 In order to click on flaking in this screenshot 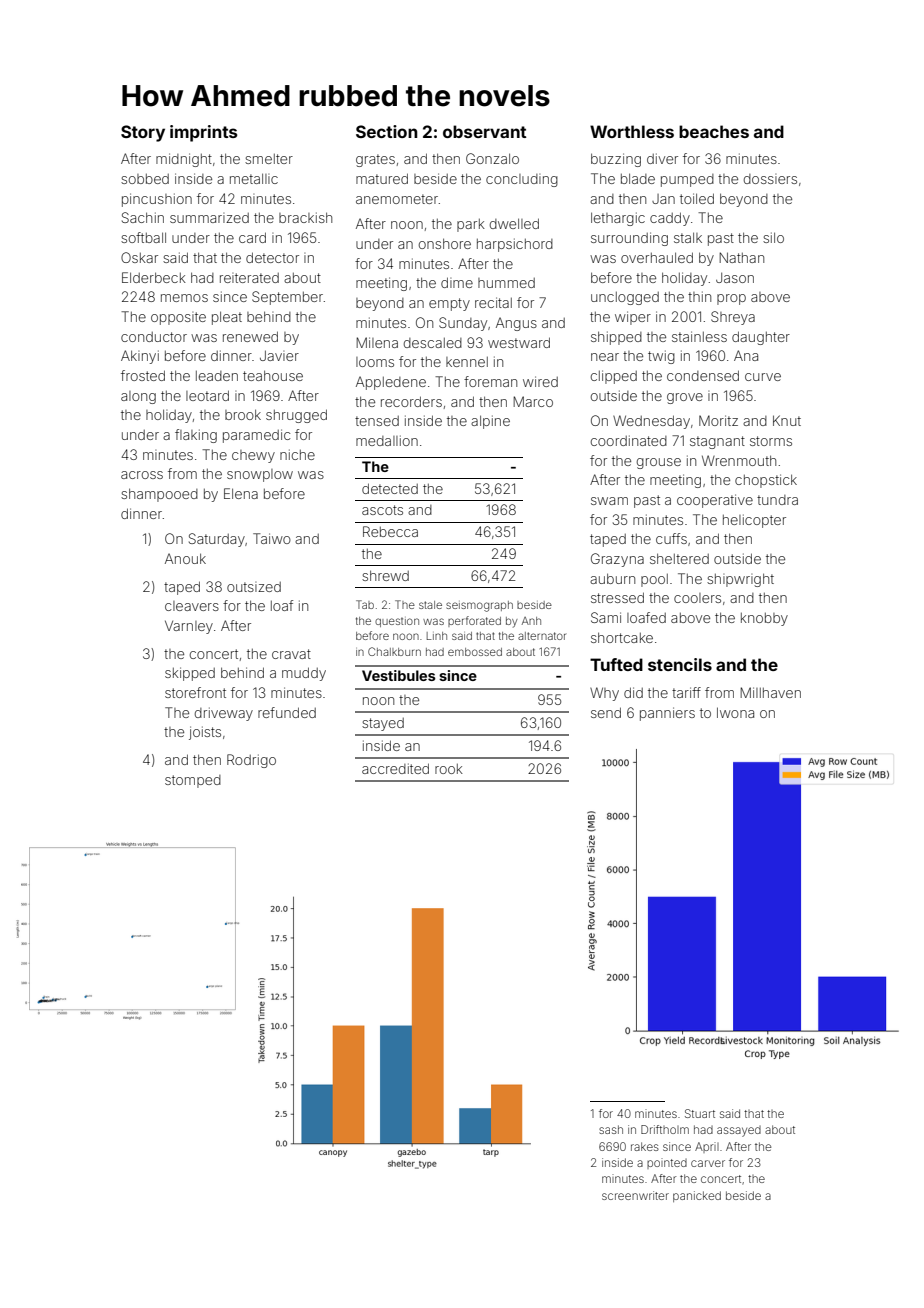, I will do `click(196, 436)`.
